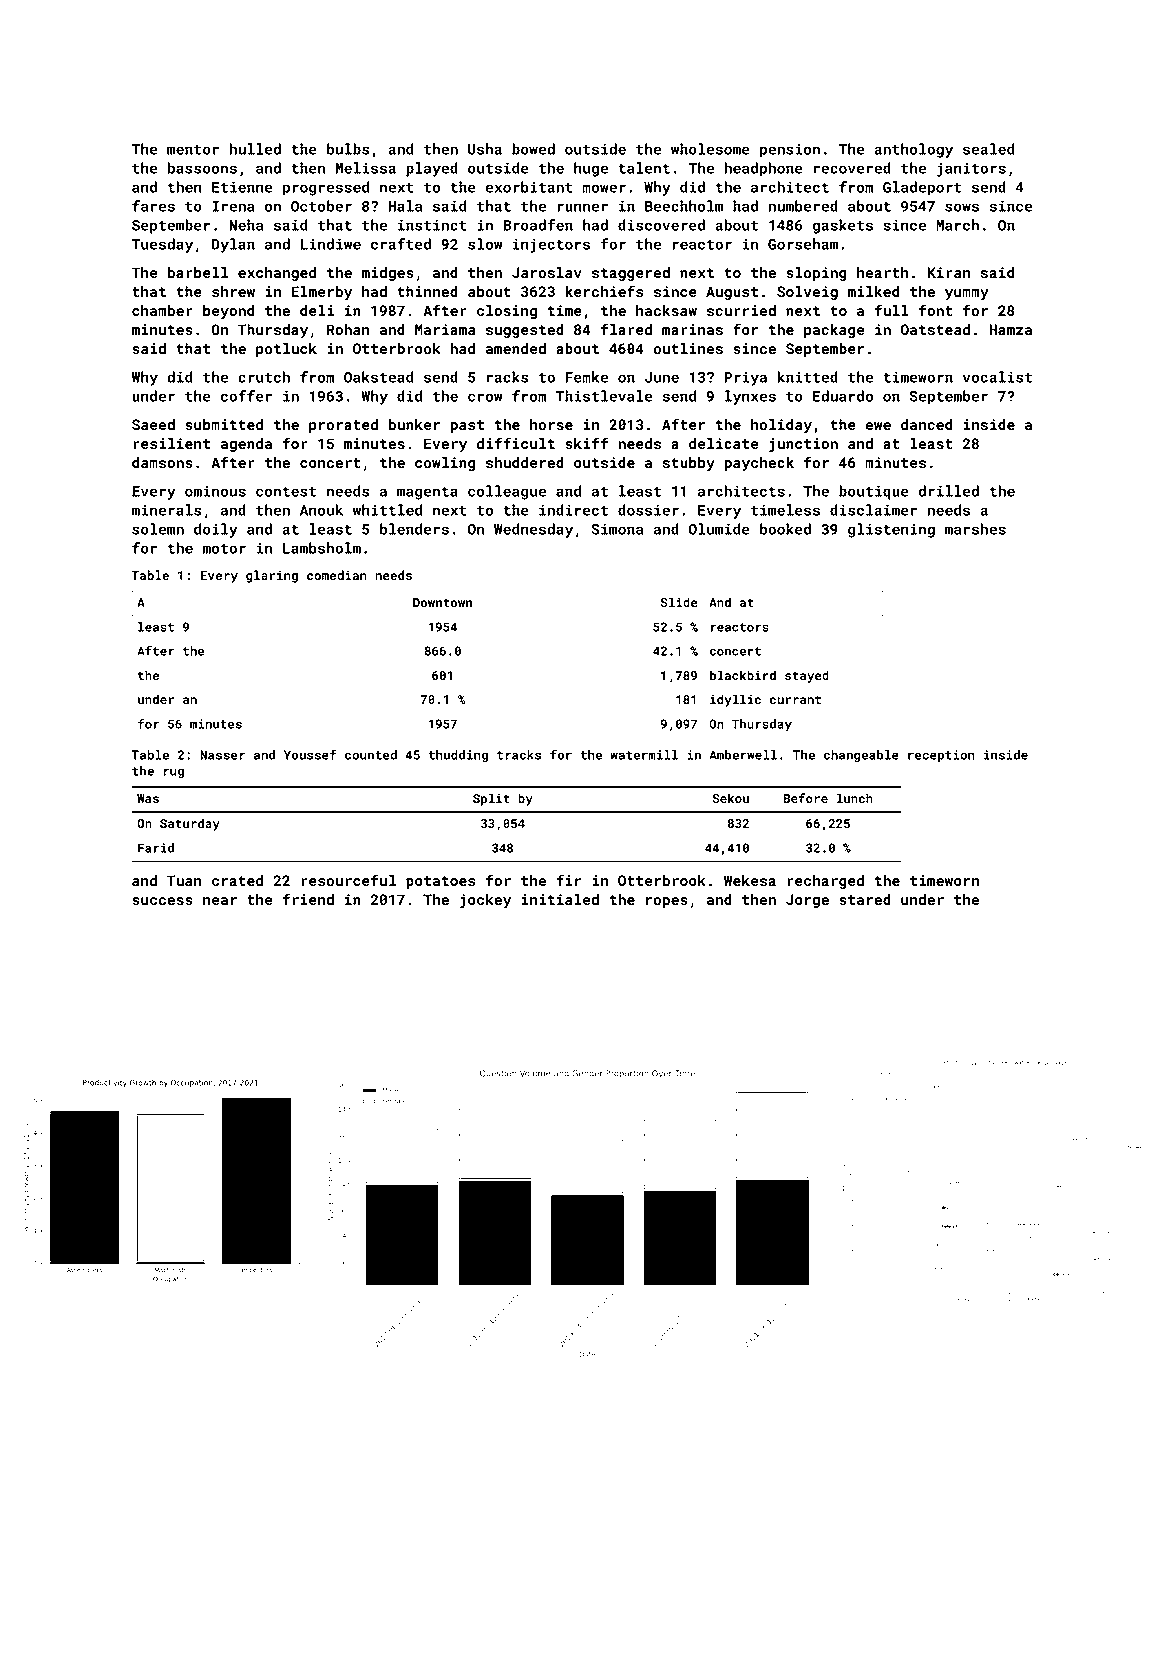 Image resolution: width=1169 pixels, height=1654 pixels. What do you see at coordinates (667, 902) in the screenshot?
I see `ropes` at bounding box center [667, 902].
